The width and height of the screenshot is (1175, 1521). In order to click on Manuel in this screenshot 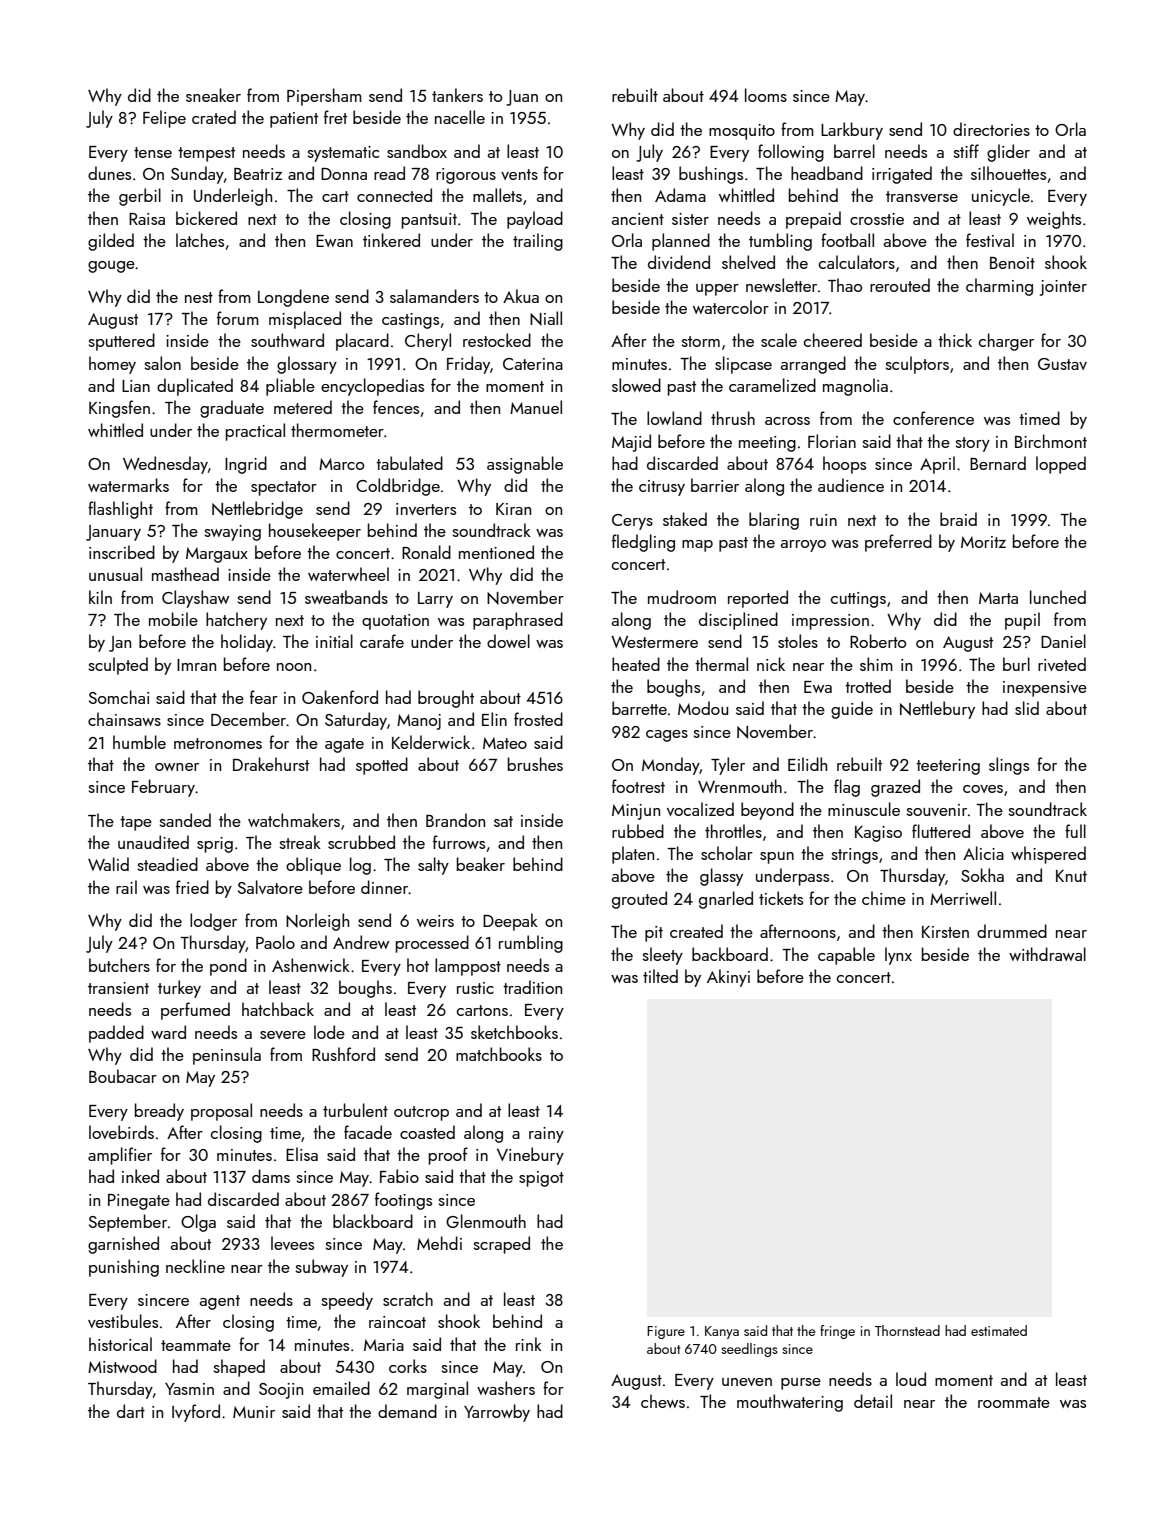, I will do `click(536, 407)`.
